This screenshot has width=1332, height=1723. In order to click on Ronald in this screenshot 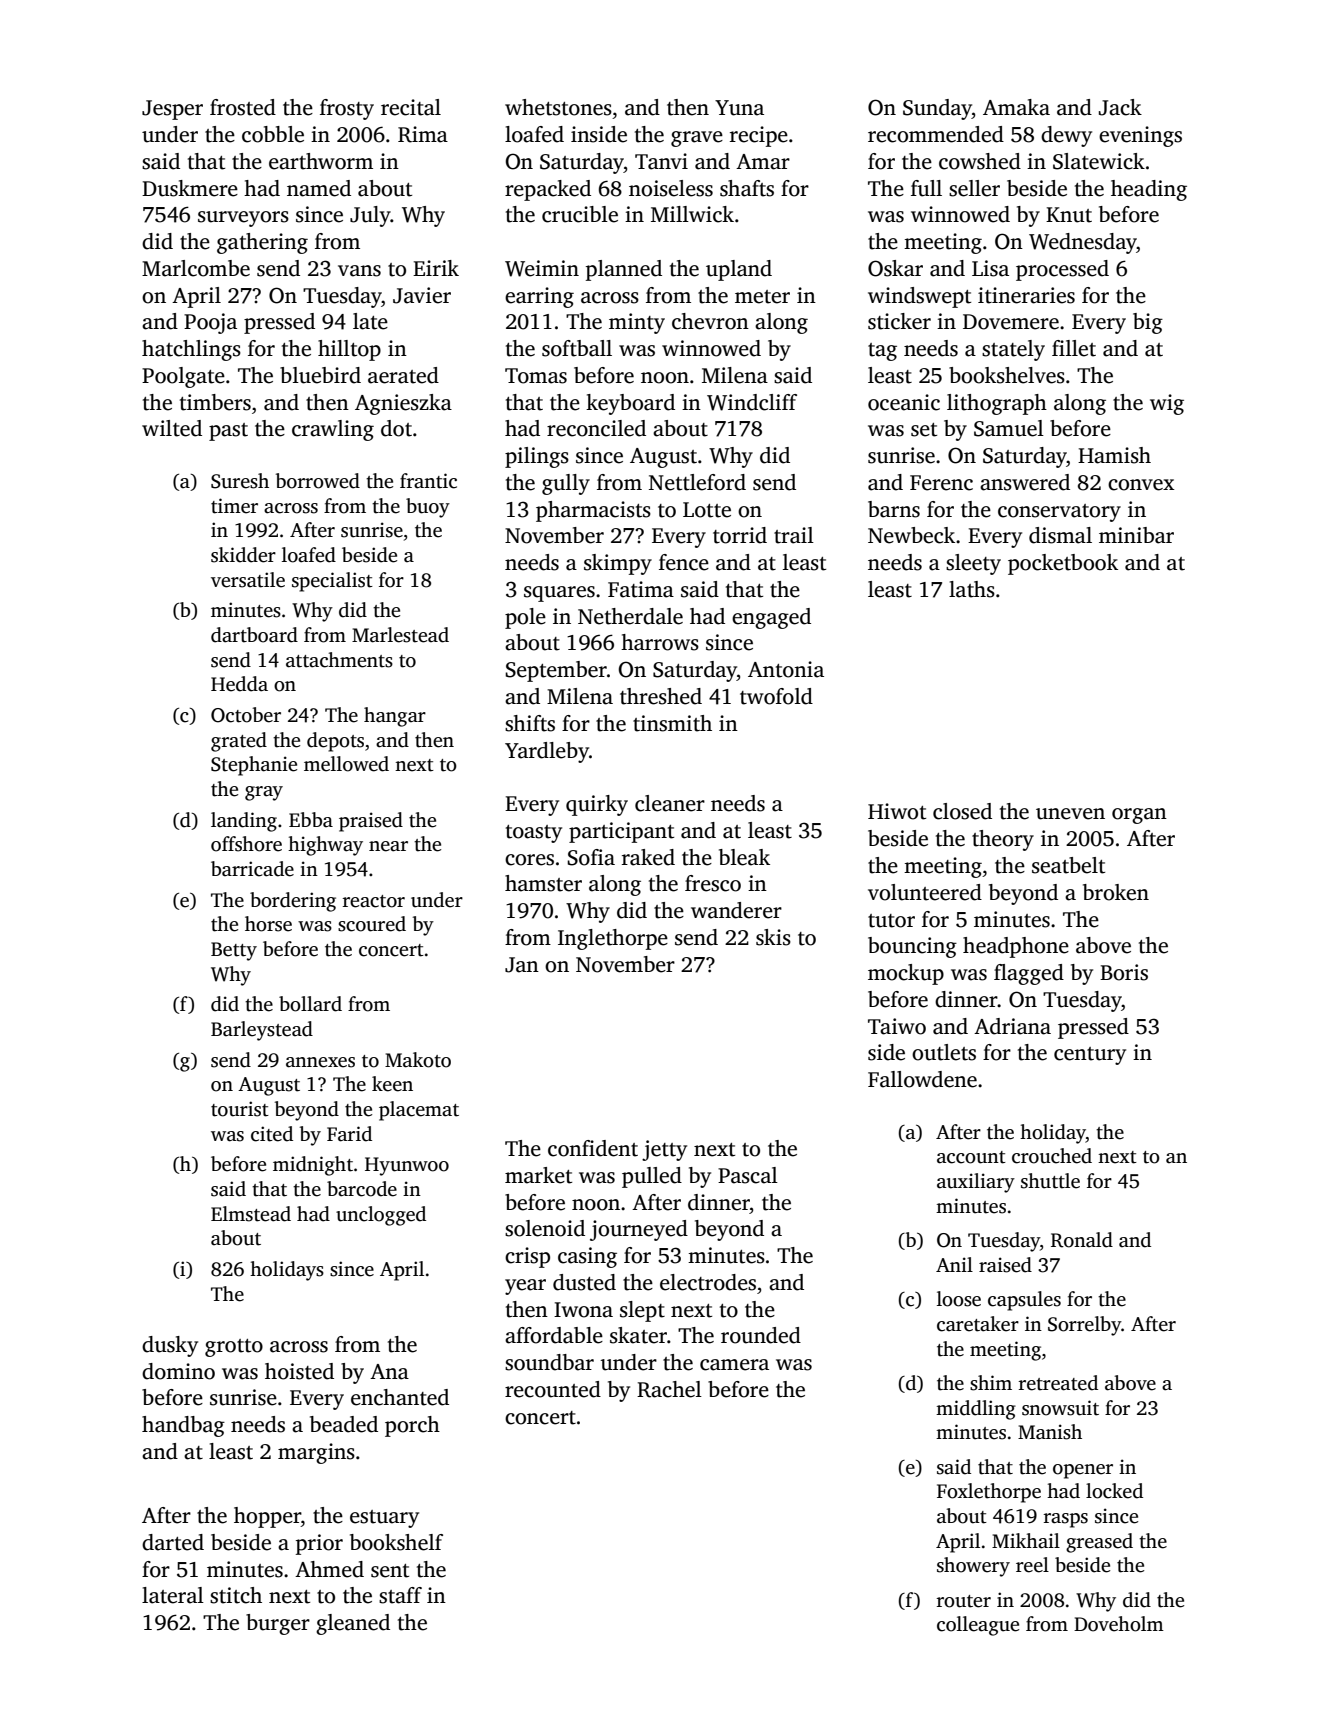, I will do `click(1082, 1240)`.
